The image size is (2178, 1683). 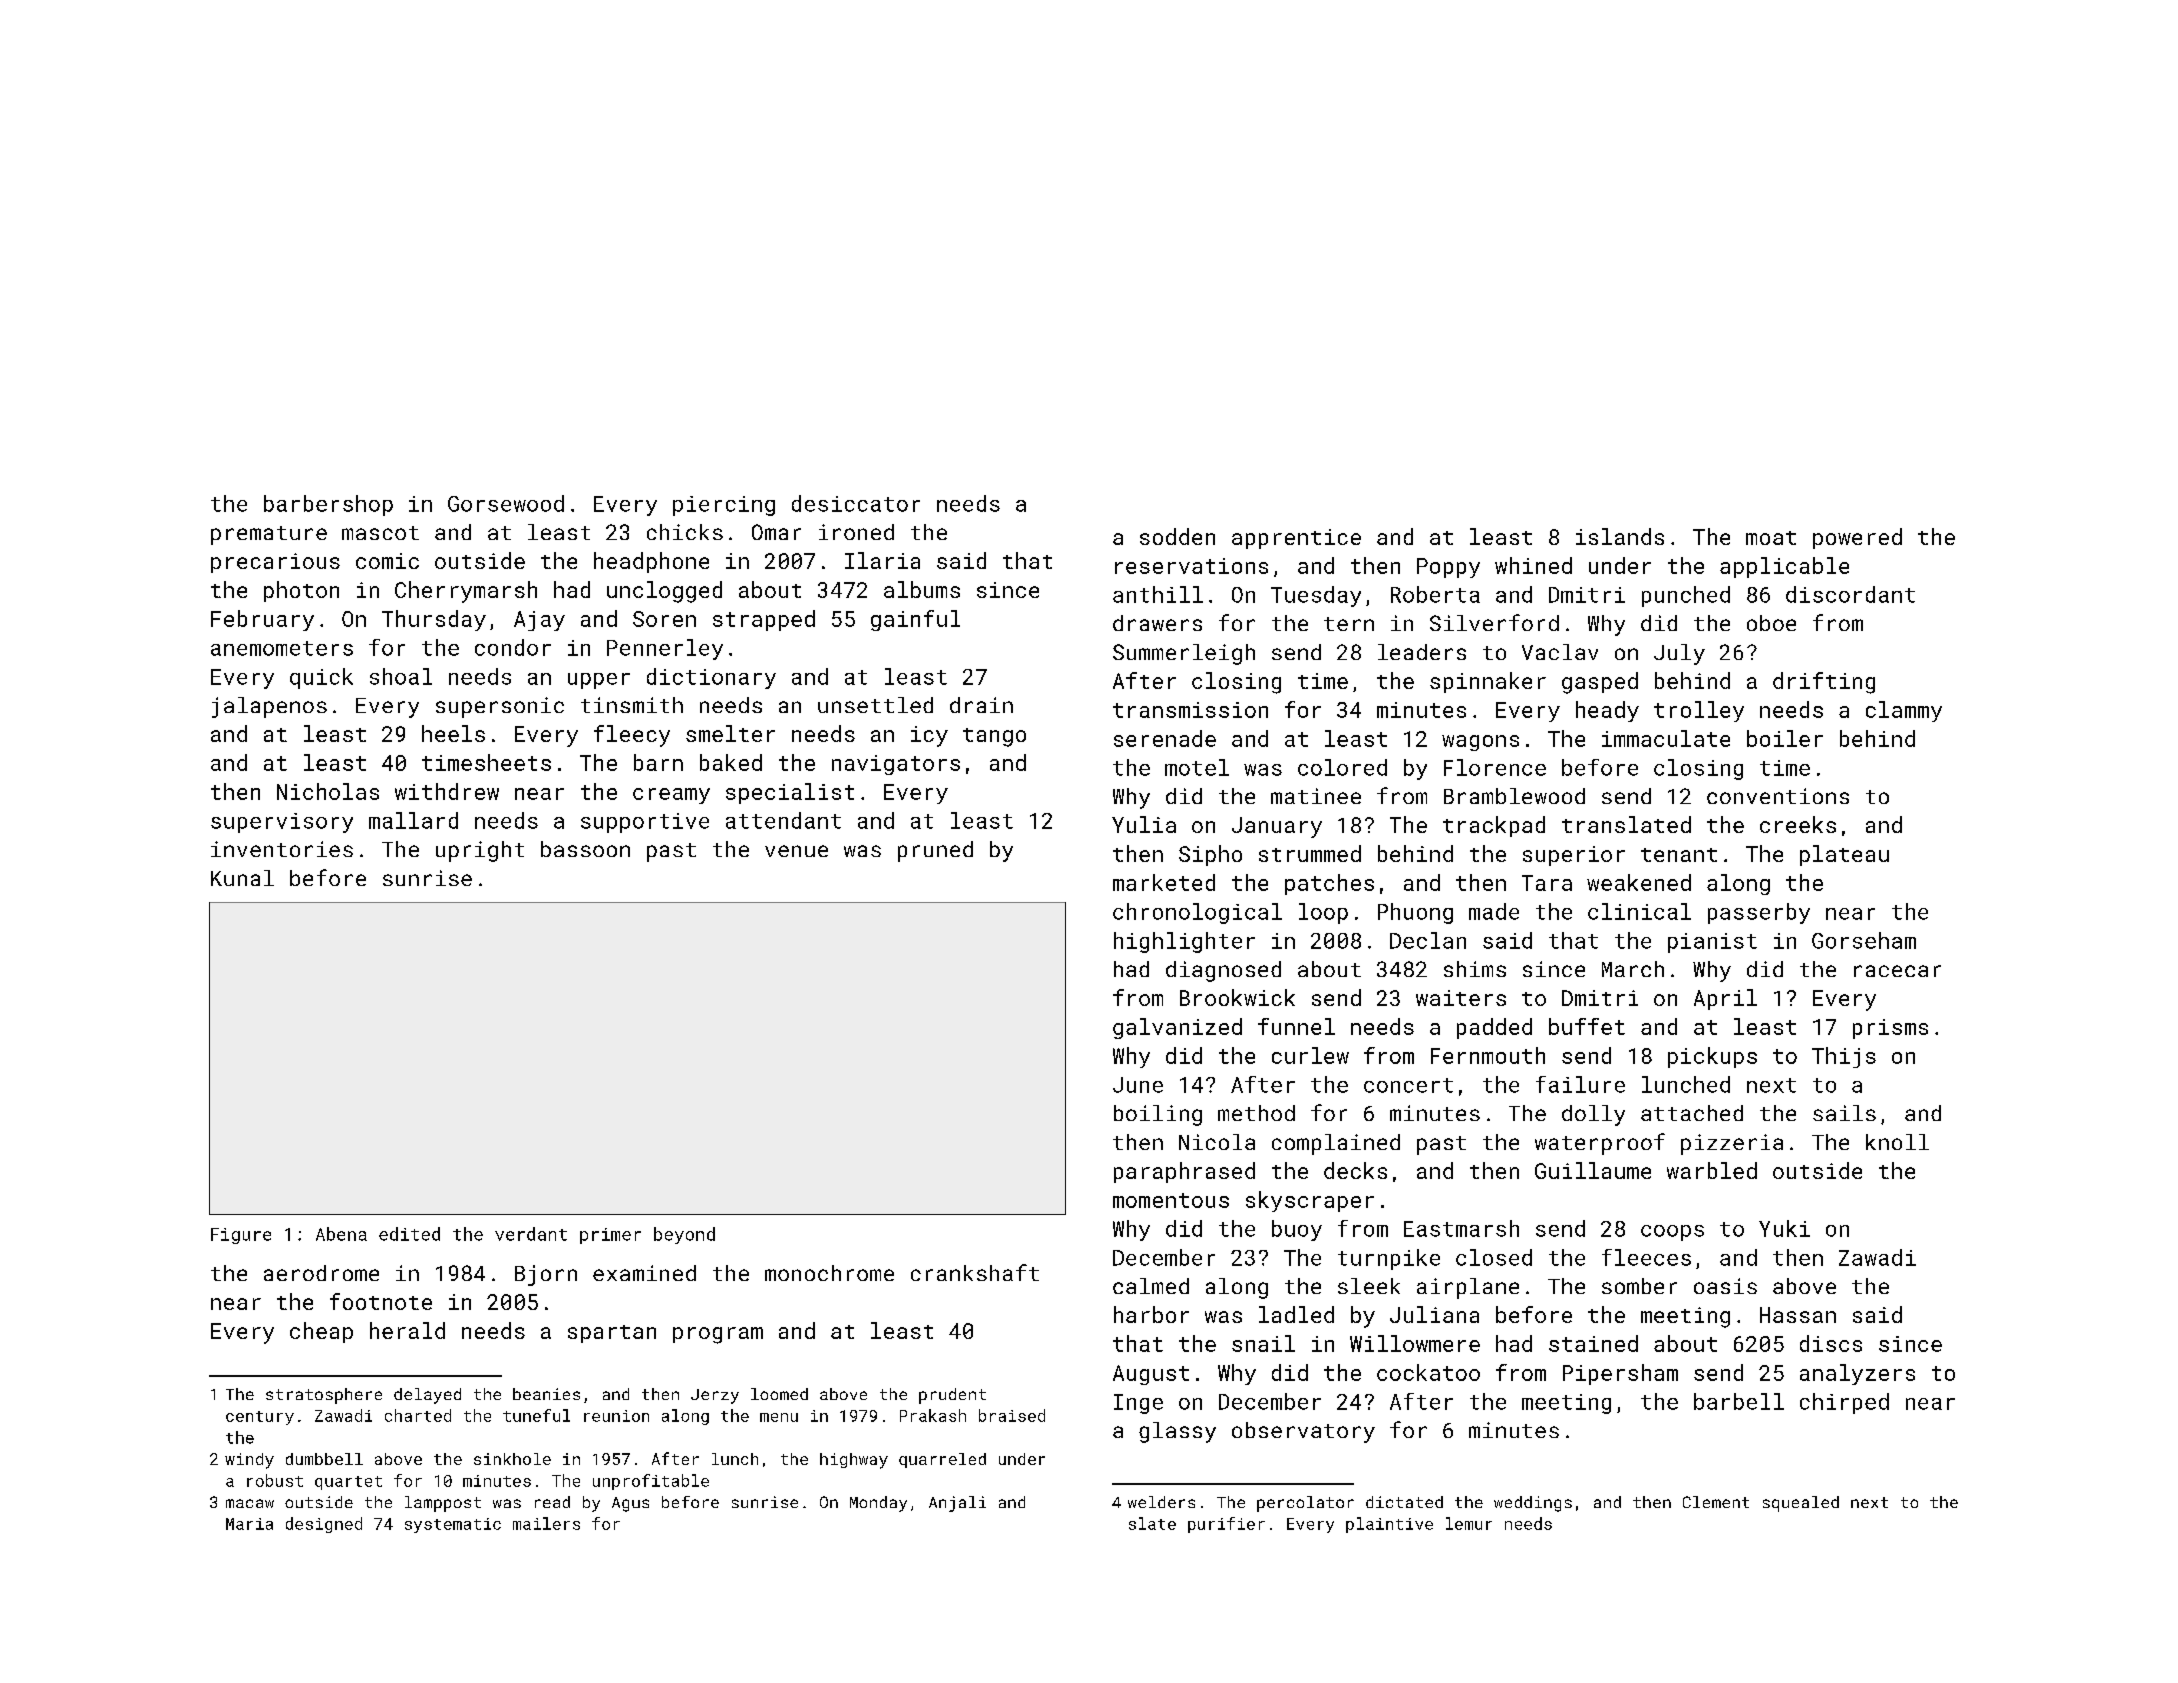 What do you see at coordinates (1633, 969) in the page?
I see `March` at bounding box center [1633, 969].
